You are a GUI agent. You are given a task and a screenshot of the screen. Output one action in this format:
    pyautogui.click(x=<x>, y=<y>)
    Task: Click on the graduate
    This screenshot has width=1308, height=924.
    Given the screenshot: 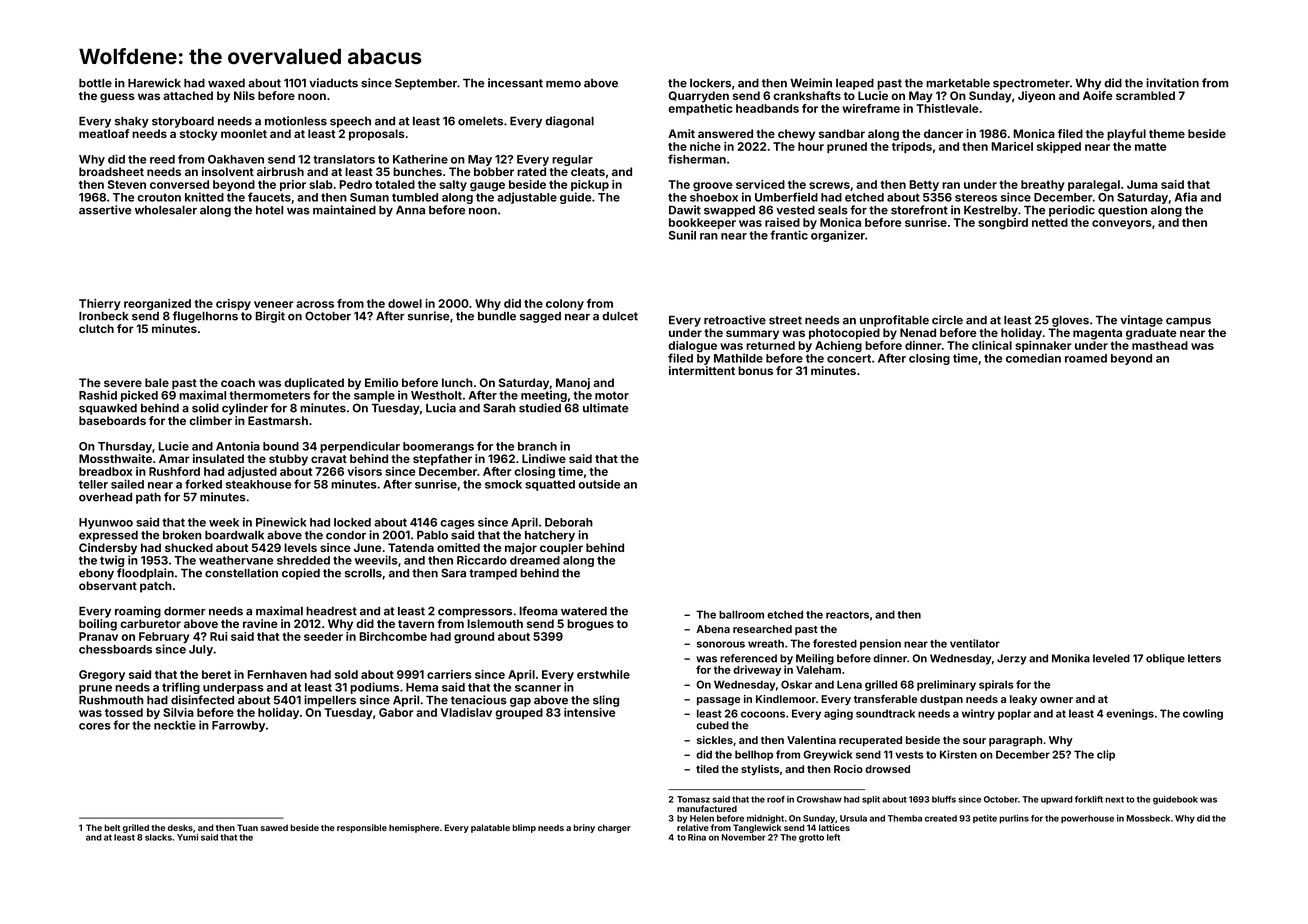 What is the action you would take?
    pyautogui.click(x=1151, y=334)
